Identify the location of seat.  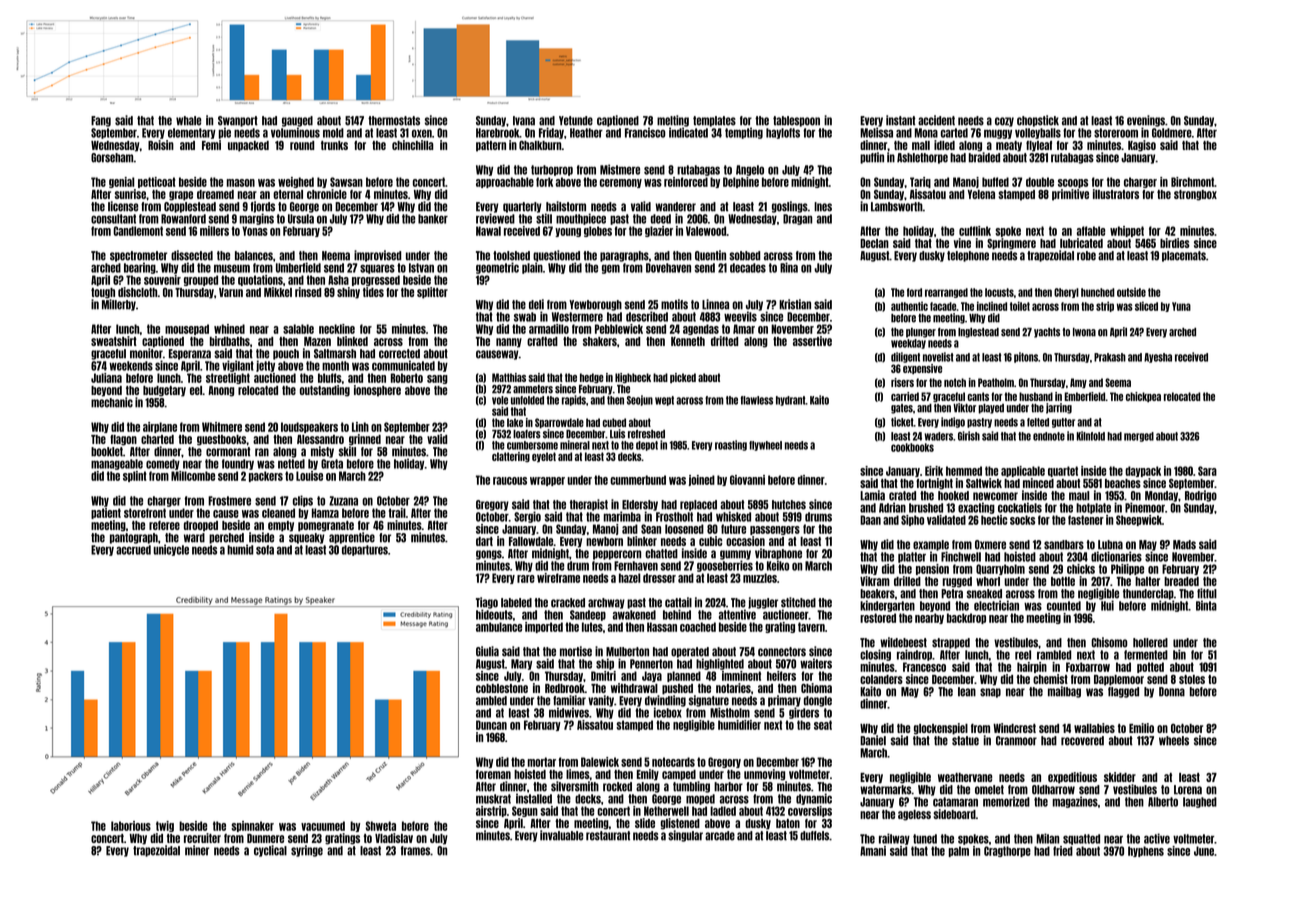
(823, 725).
